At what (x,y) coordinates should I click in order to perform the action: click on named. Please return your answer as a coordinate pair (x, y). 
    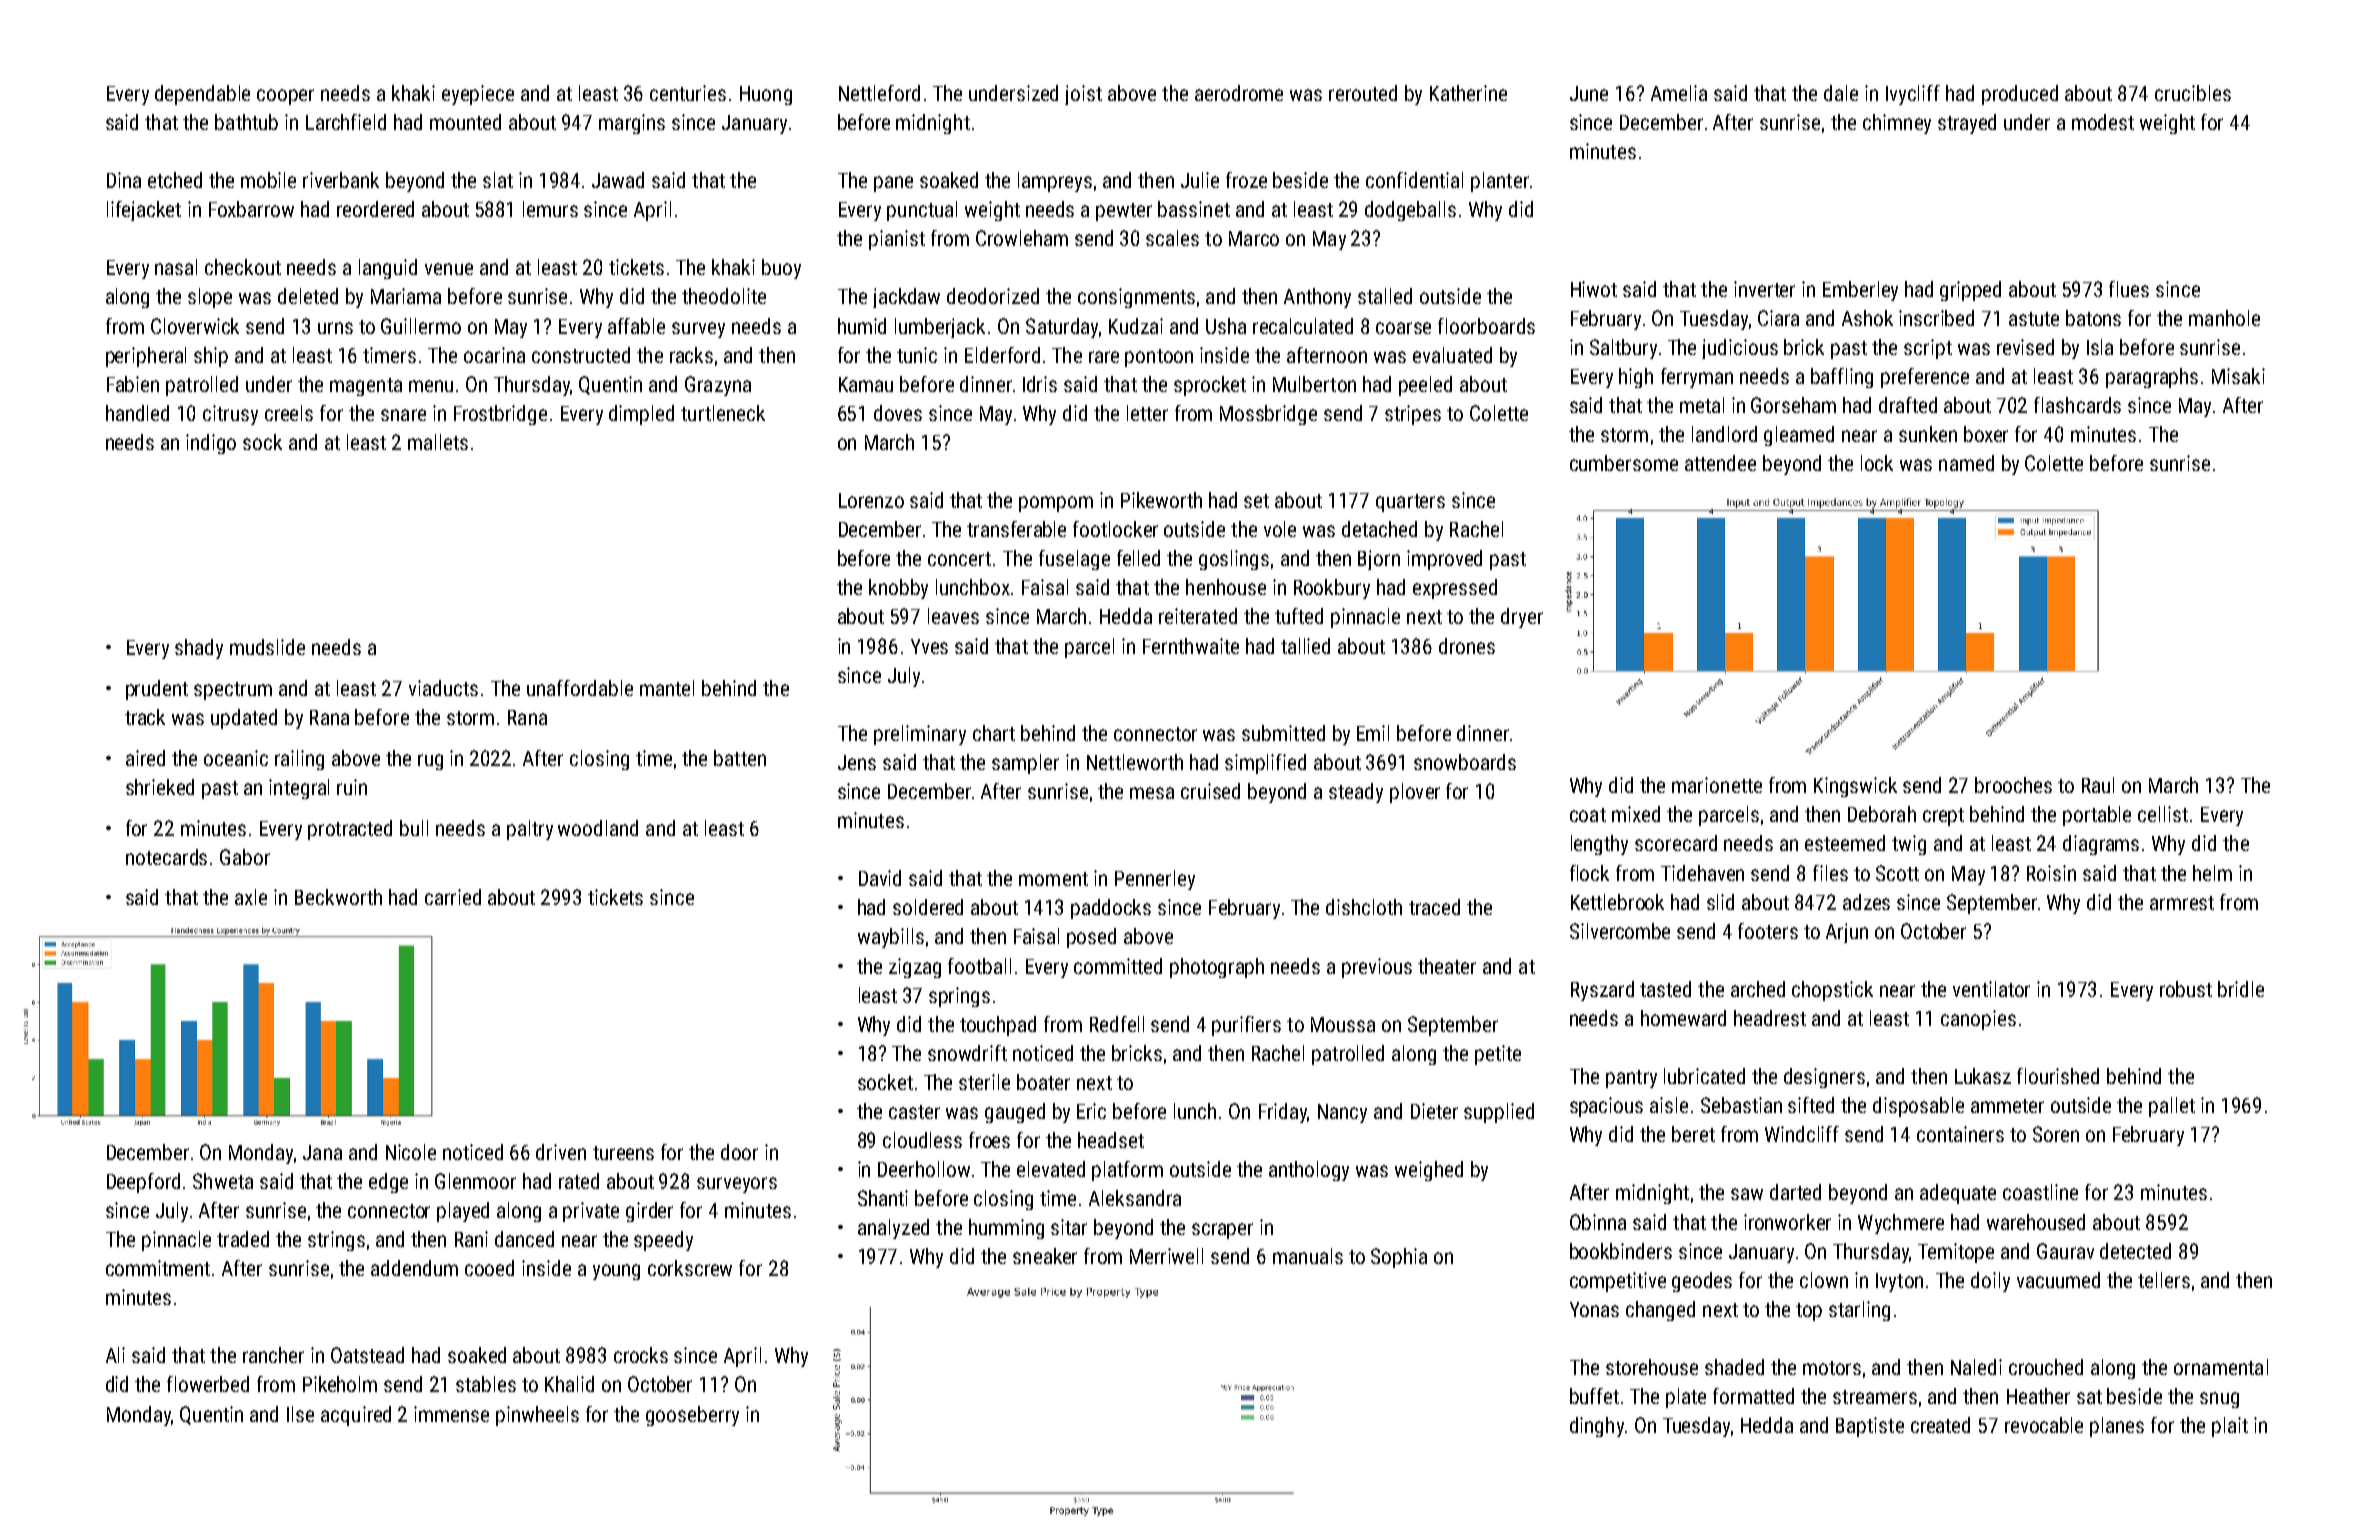
    Looking at the image, I should click on (1966, 463).
